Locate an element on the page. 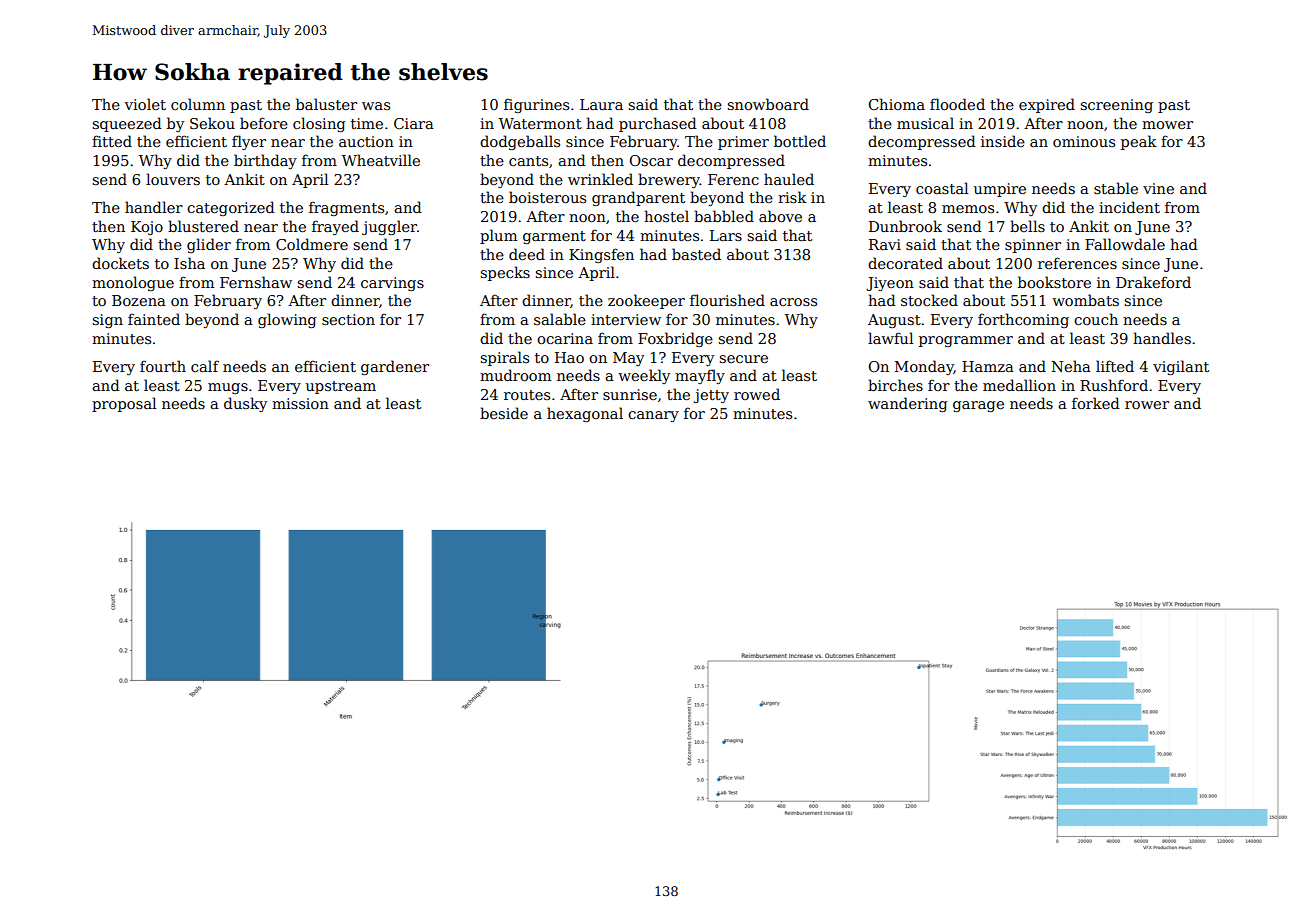 The width and height of the image is (1308, 924). Bozena is located at coordinates (139, 300).
